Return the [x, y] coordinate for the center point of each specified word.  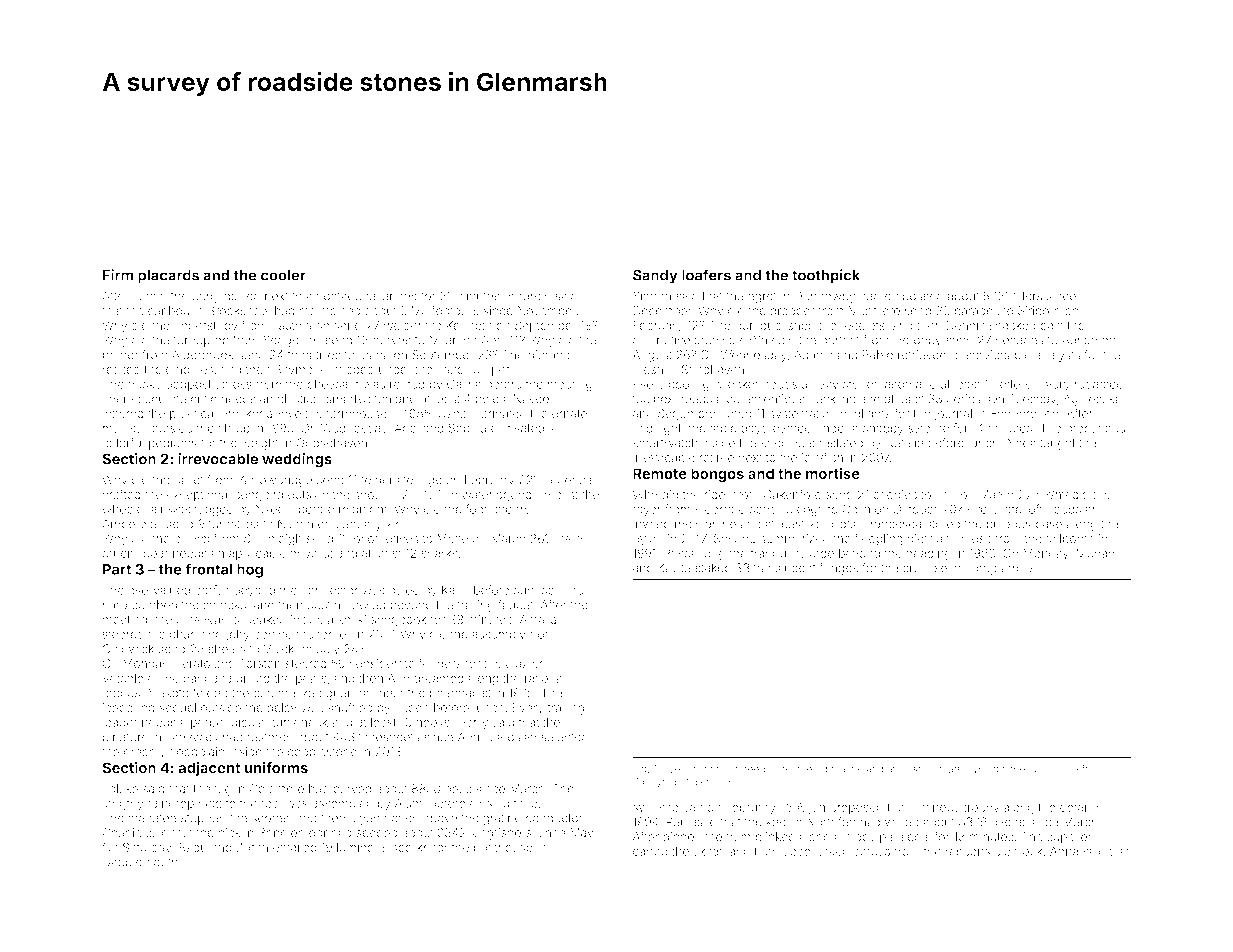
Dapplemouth [140, 863]
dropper [792, 312]
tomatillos [314, 355]
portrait [840, 341]
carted [650, 851]
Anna [1064, 851]
